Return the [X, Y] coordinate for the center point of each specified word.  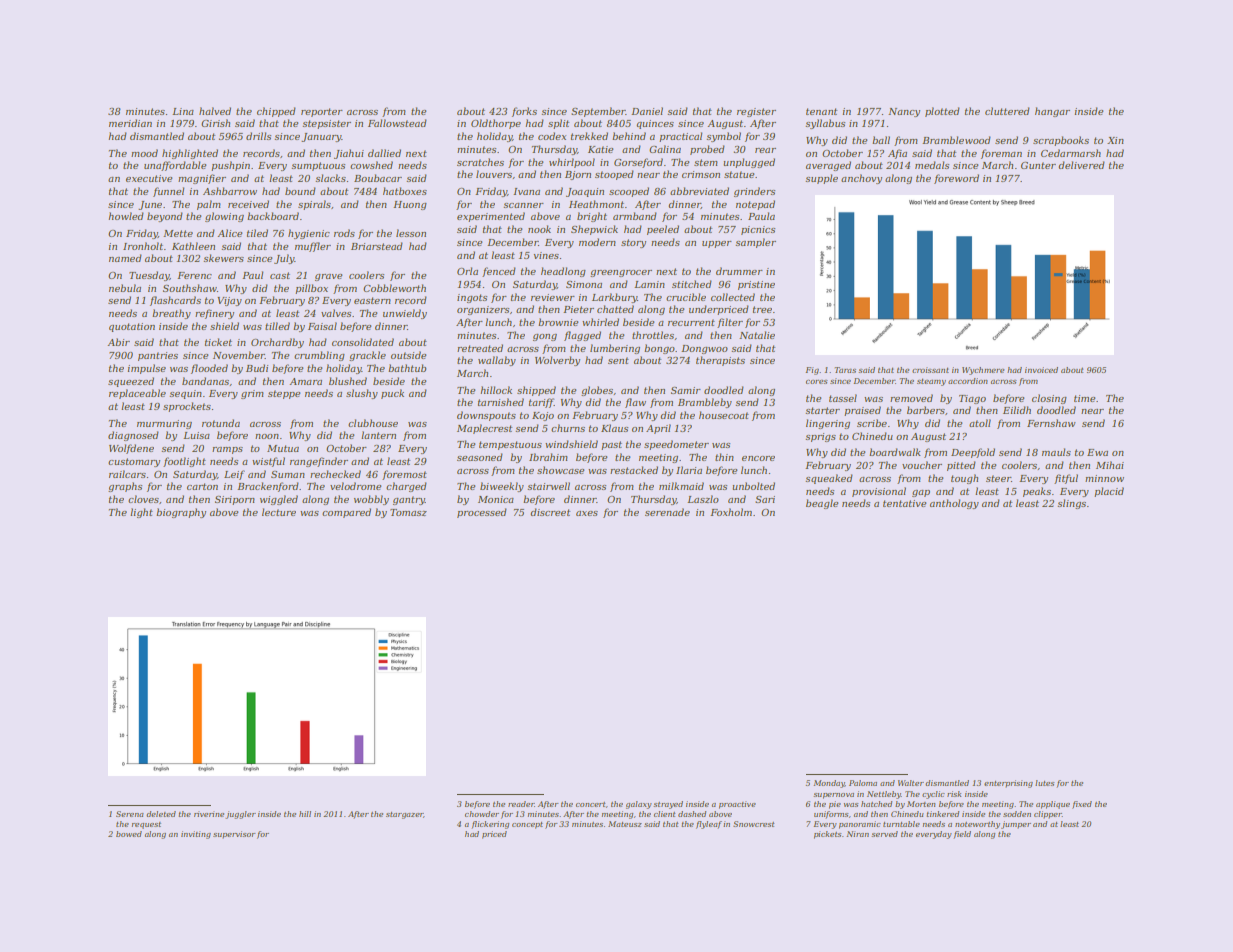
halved [215, 111]
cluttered [1007, 111]
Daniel [647, 111]
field [962, 835]
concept [527, 825]
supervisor [234, 835]
